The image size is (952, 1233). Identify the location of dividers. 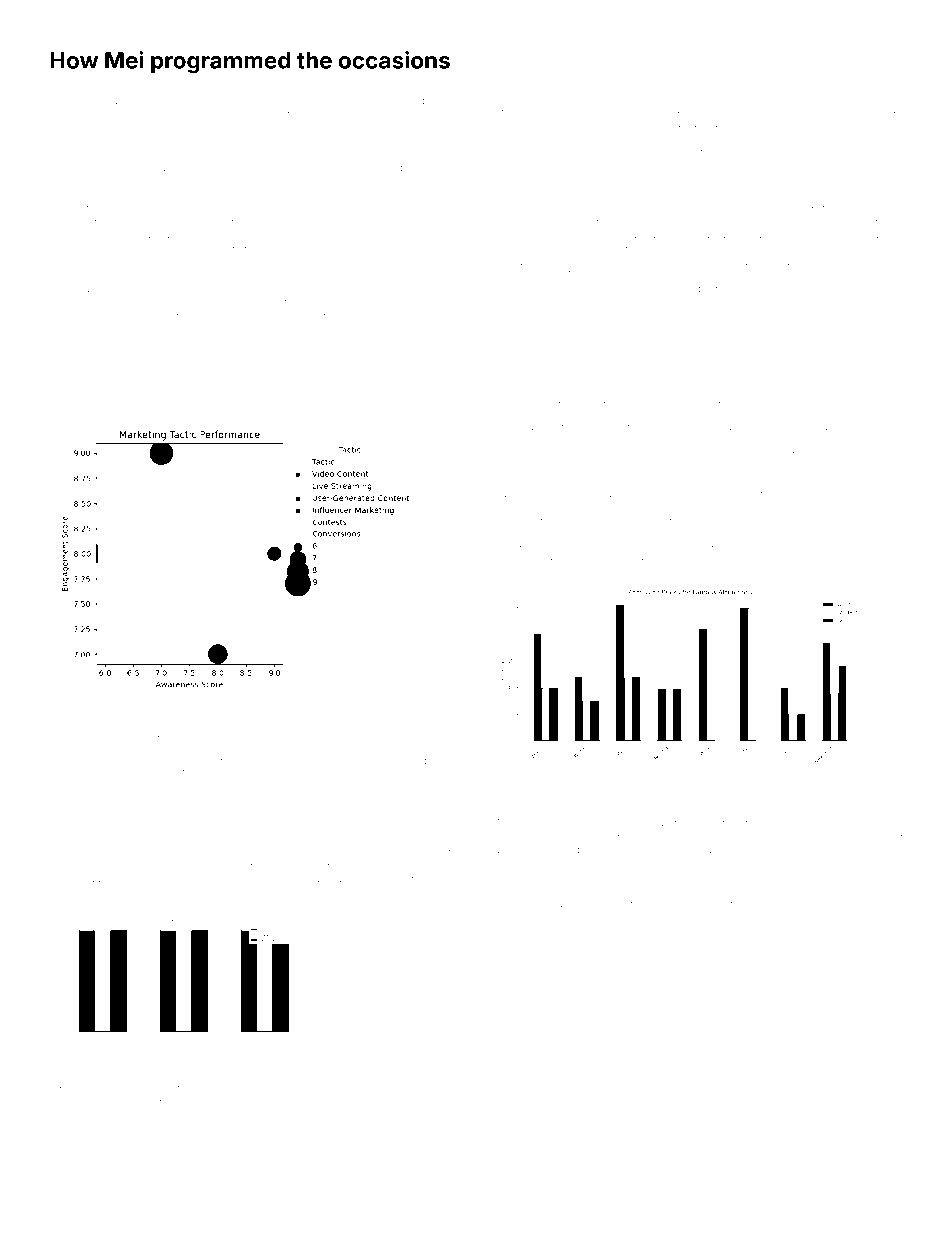
(514, 275).
